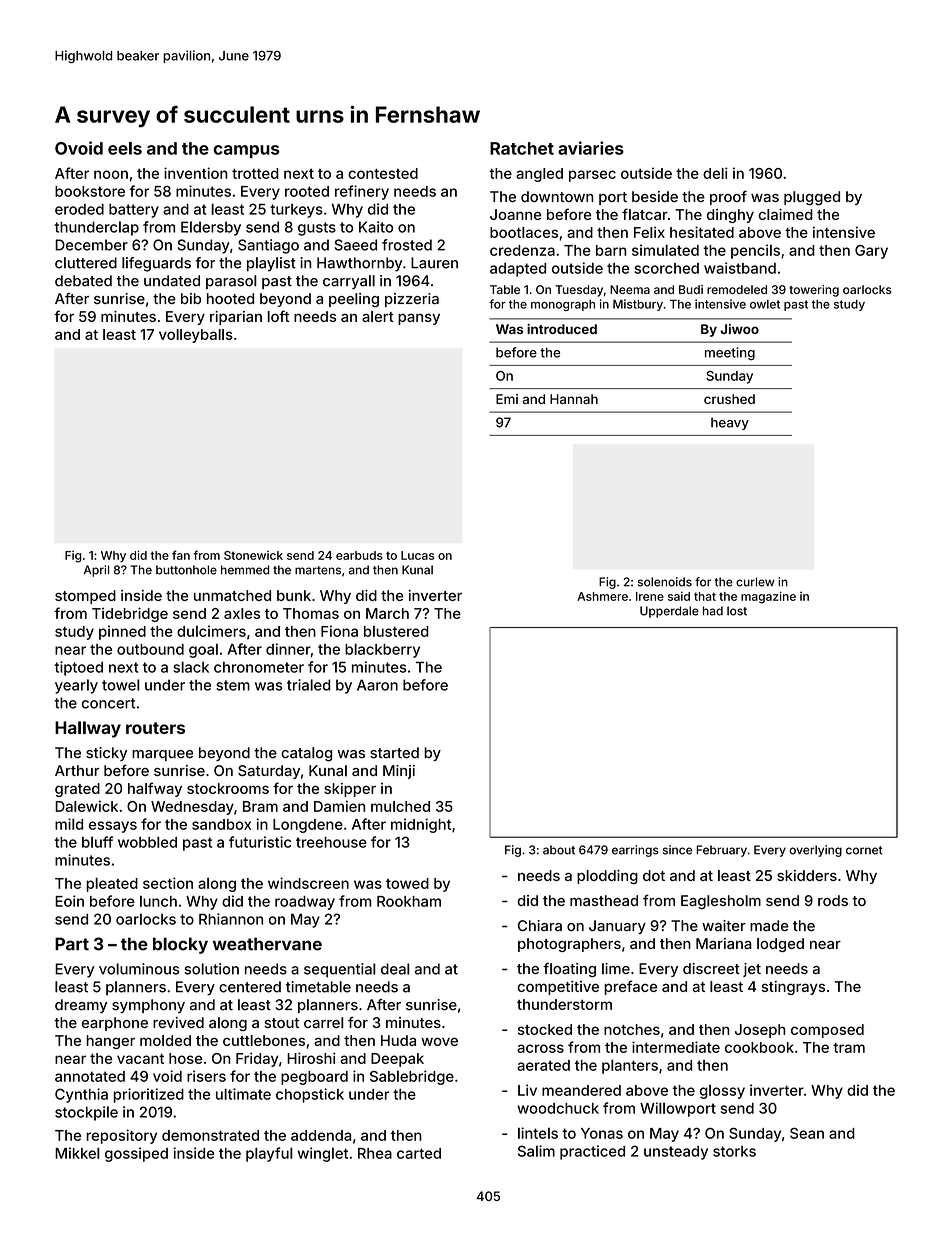 The height and width of the screenshot is (1233, 952). What do you see at coordinates (715, 173) in the screenshot?
I see `deli` at bounding box center [715, 173].
